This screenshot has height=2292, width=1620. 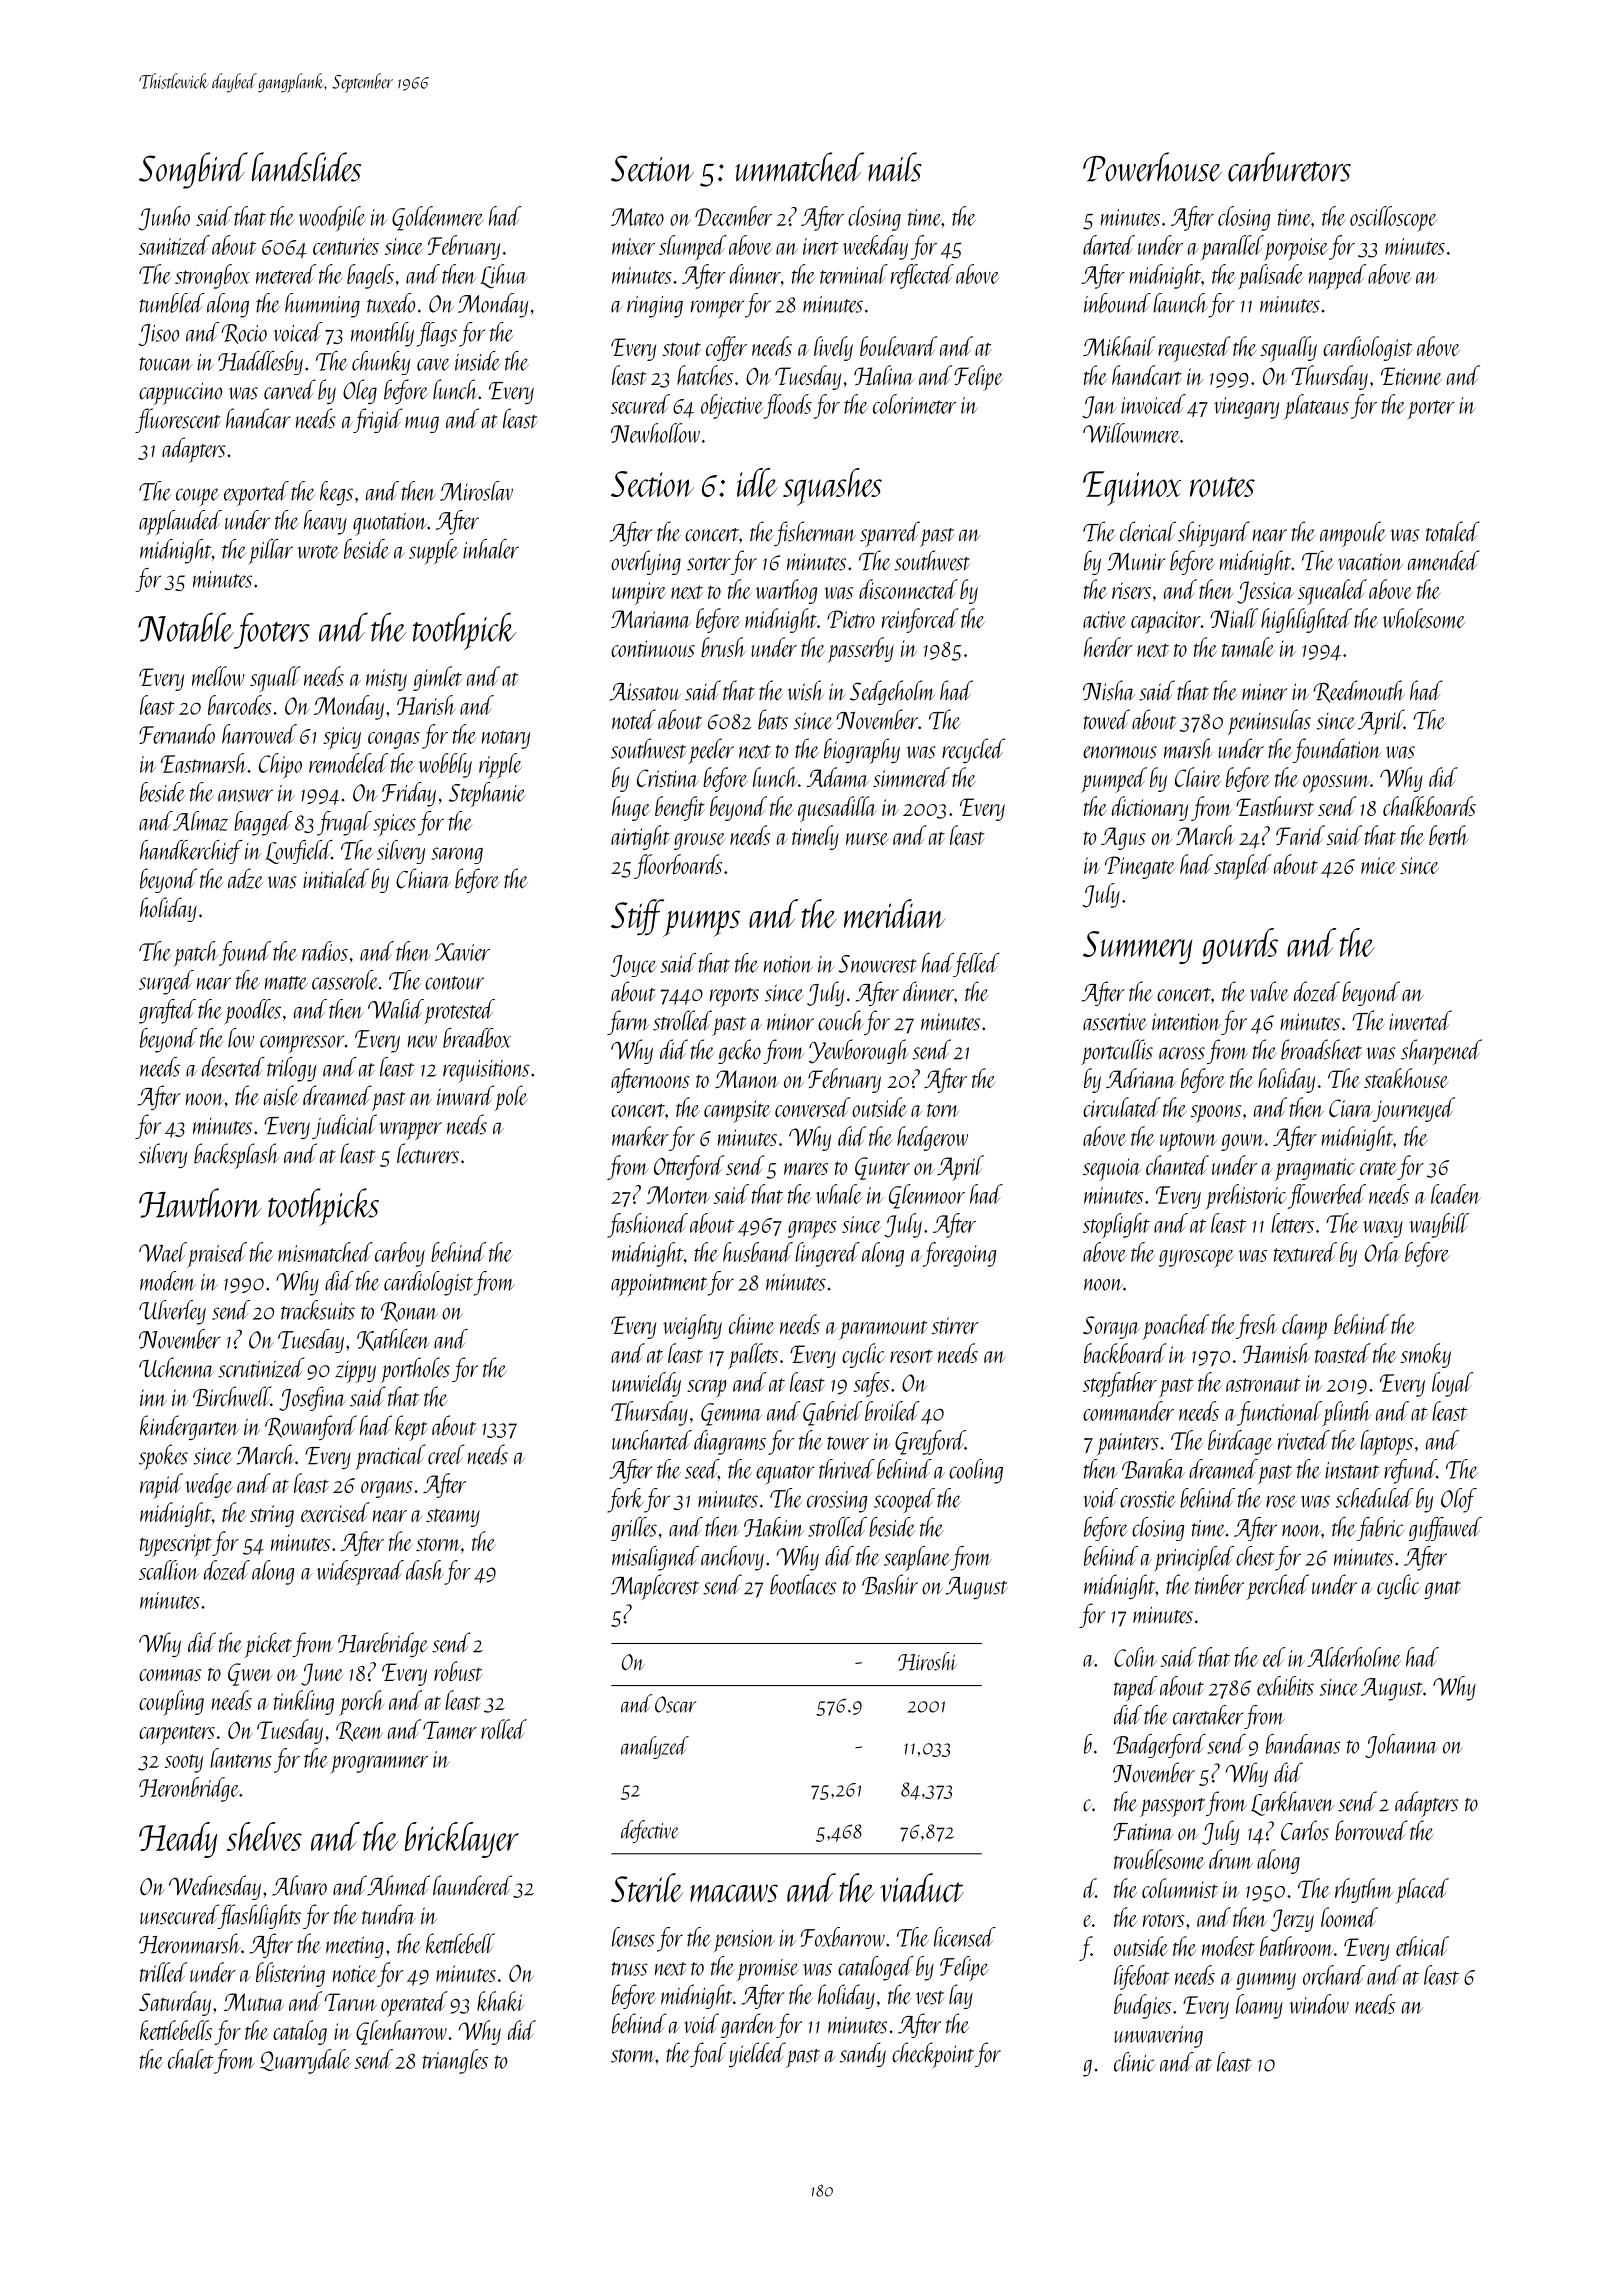 What do you see at coordinates (1116, 1226) in the screenshot?
I see `stoplight` at bounding box center [1116, 1226].
